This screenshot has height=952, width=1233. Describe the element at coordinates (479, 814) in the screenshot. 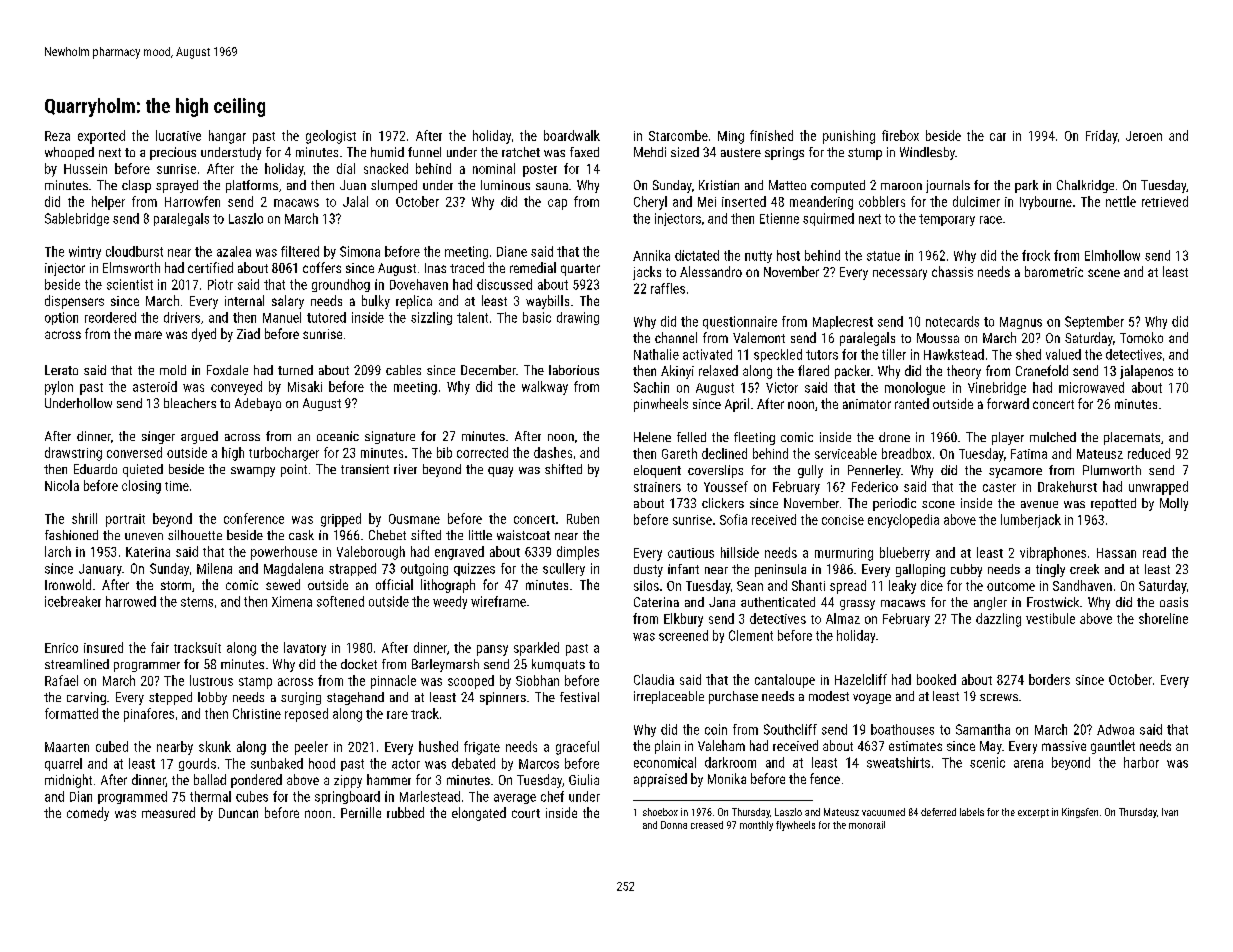

I see `elongated` at that location.
